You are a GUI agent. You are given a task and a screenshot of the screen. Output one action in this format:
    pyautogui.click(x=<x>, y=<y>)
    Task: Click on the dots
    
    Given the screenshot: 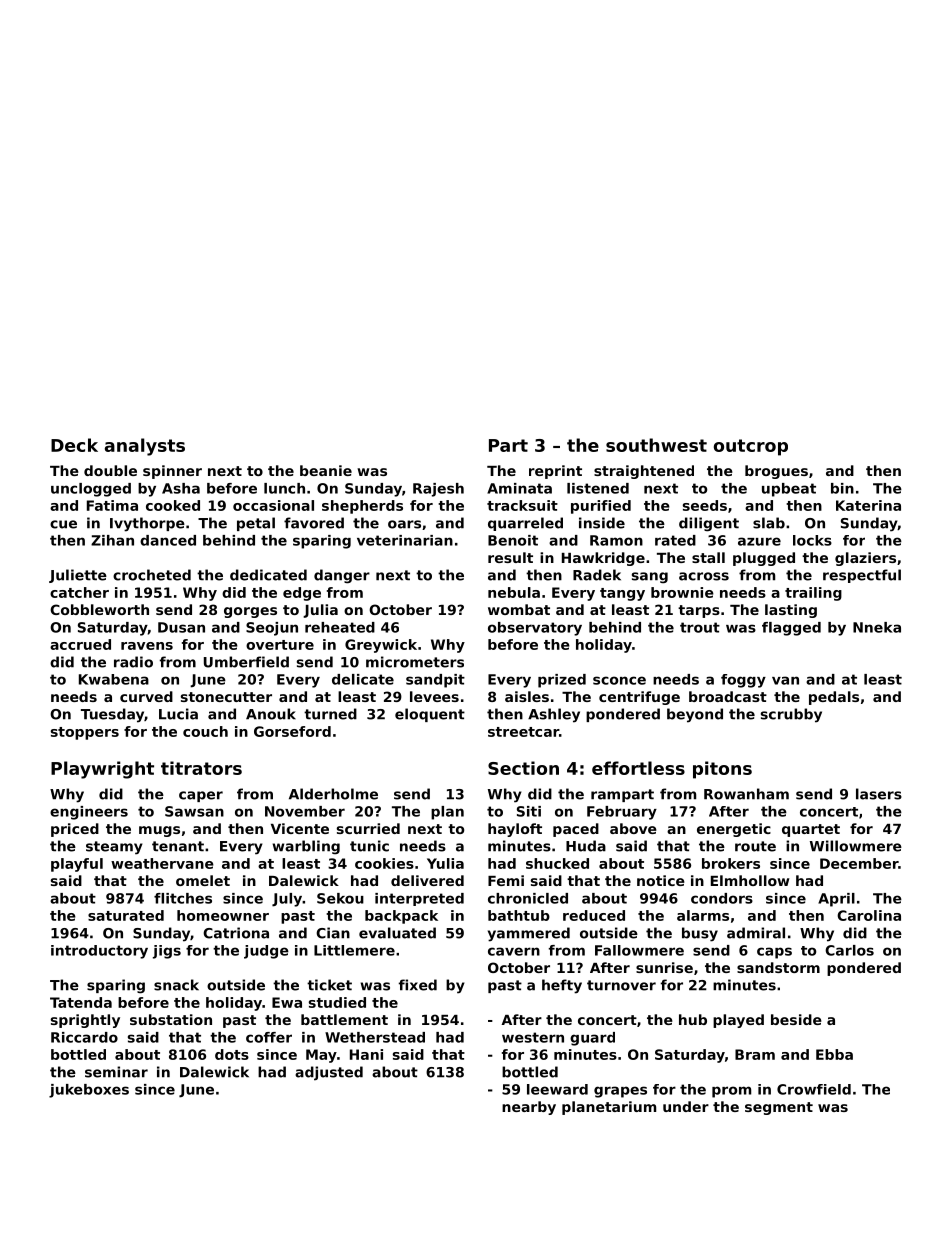 What is the action you would take?
    pyautogui.click(x=232, y=1054)
